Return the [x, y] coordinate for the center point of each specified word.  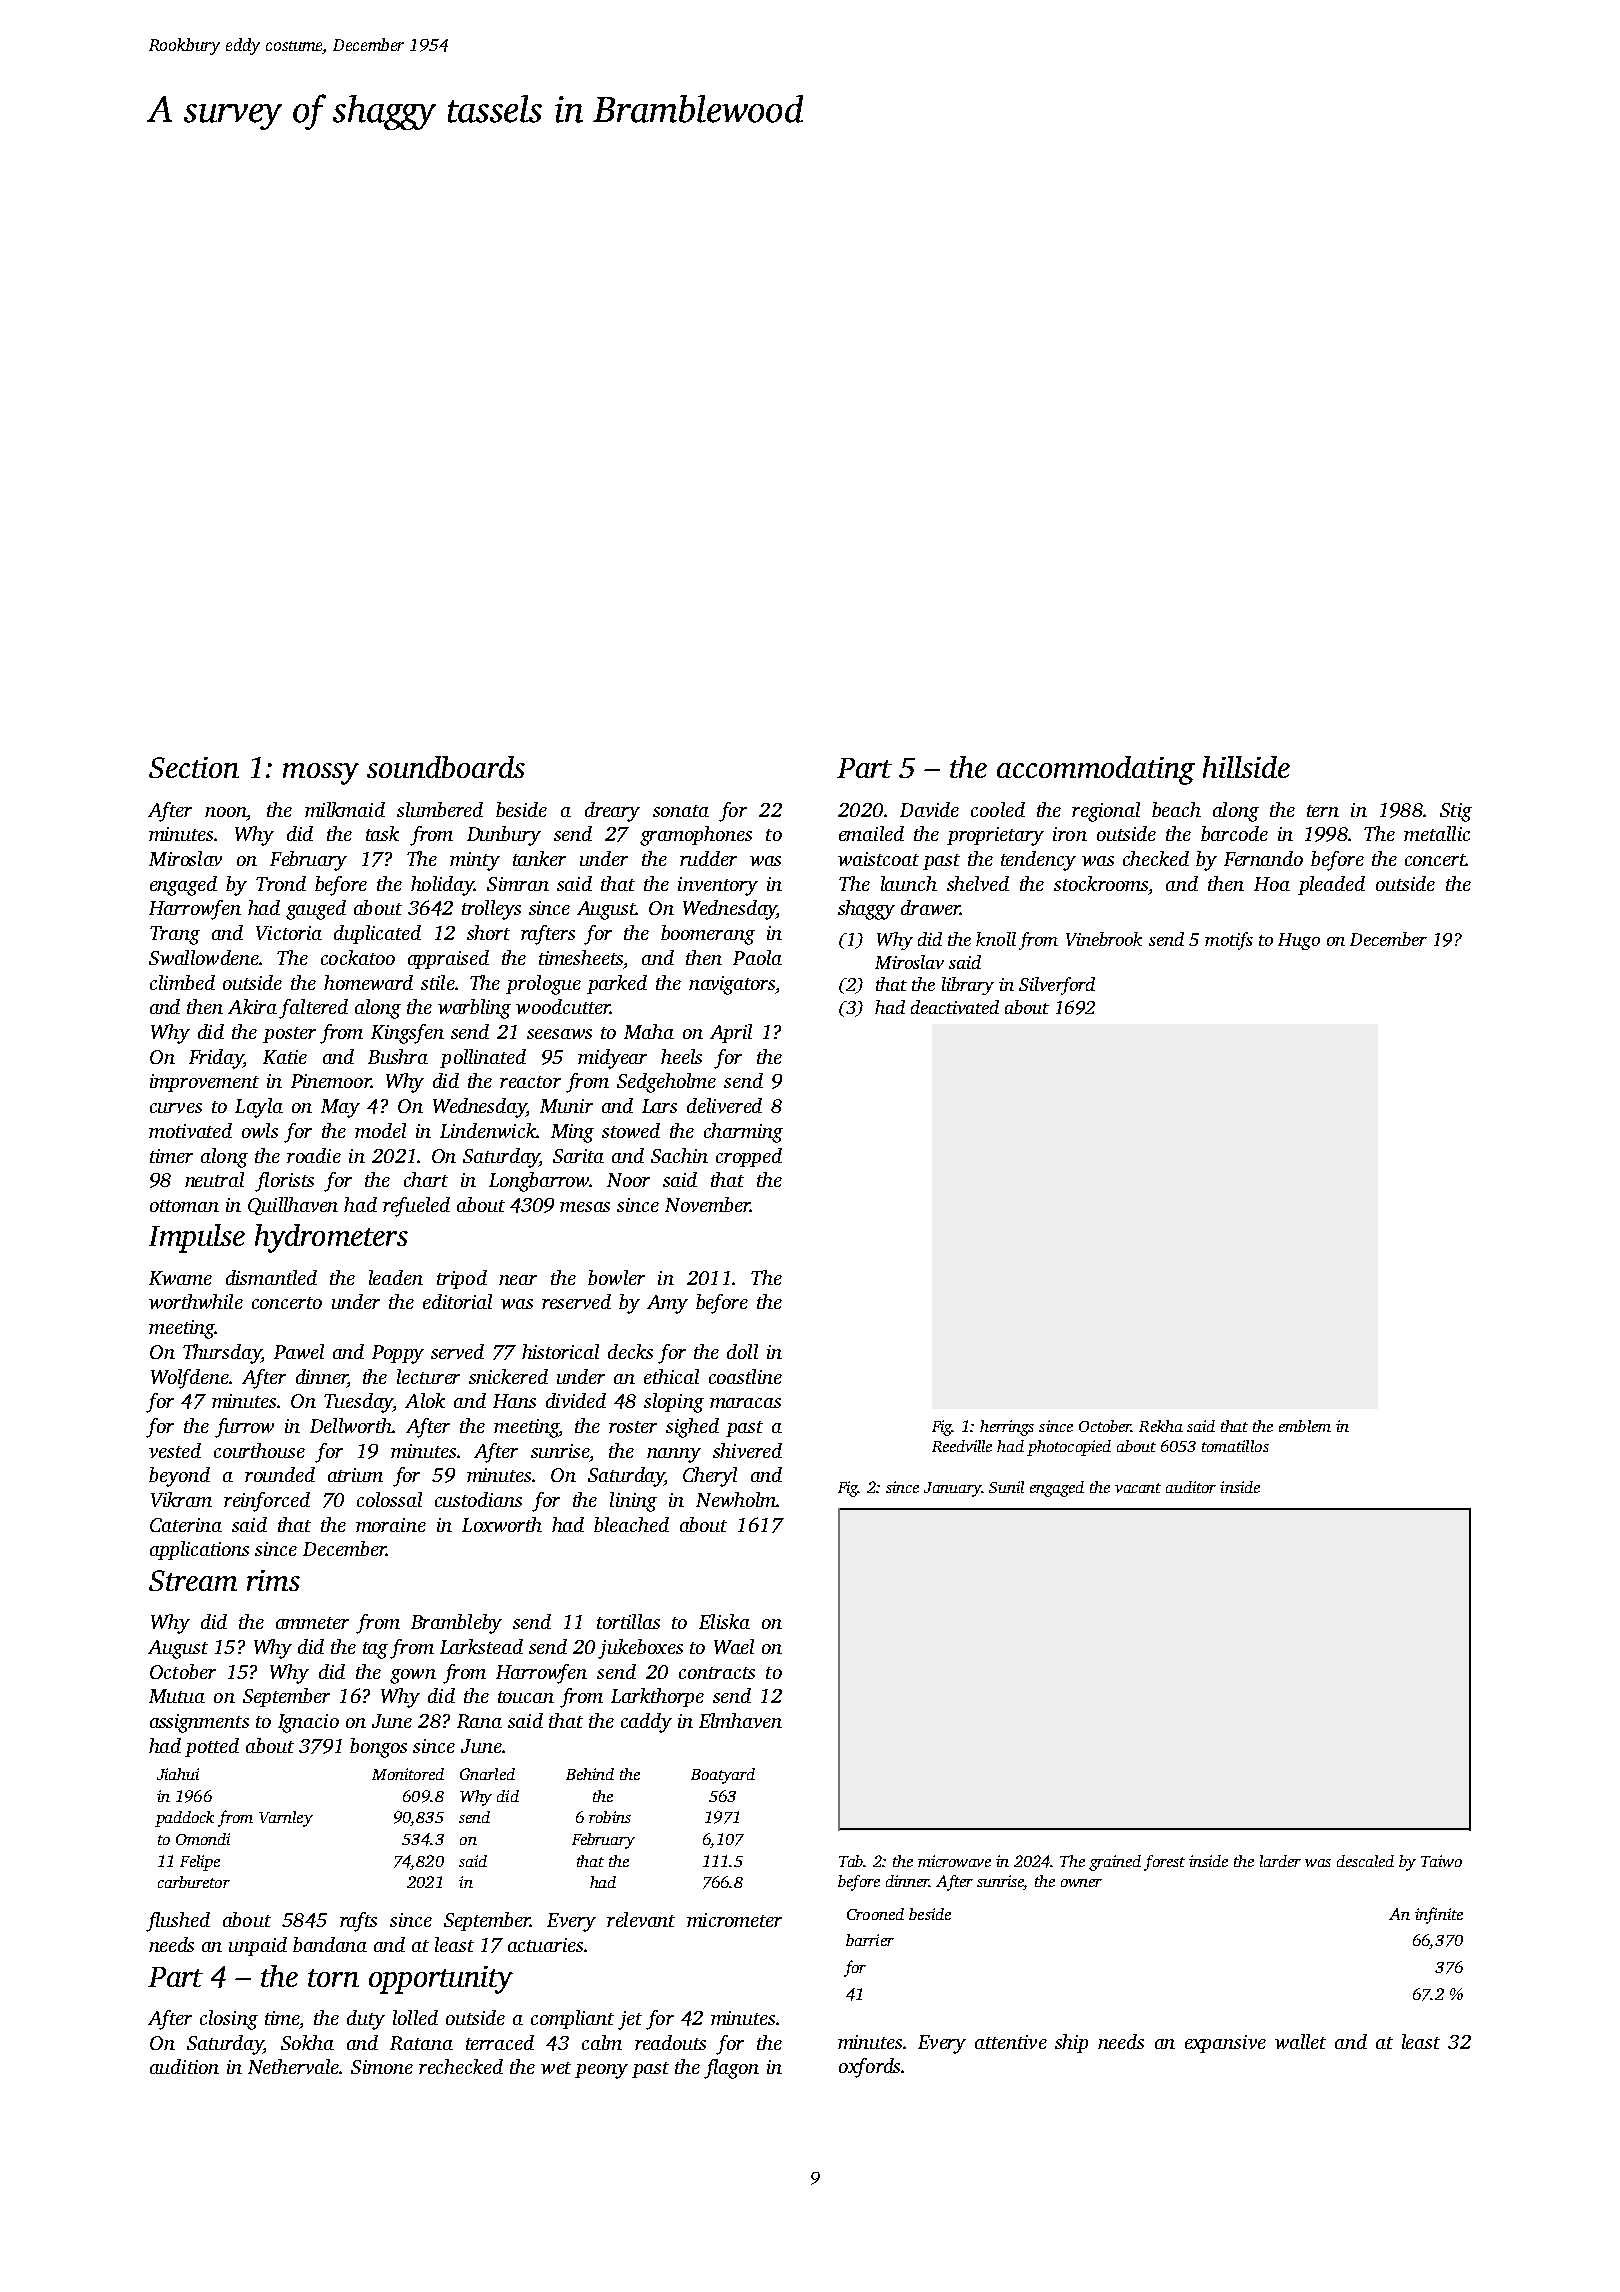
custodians [478, 1499]
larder [1280, 1861]
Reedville [962, 1446]
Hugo [1299, 941]
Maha [649, 1031]
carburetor [194, 1882]
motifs [1229, 941]
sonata [681, 811]
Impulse [197, 1238]
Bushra [398, 1056]
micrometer [734, 1920]
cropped [749, 1157]
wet [556, 2068]
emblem [1305, 1426]
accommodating [1096, 770]
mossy [321, 774]
